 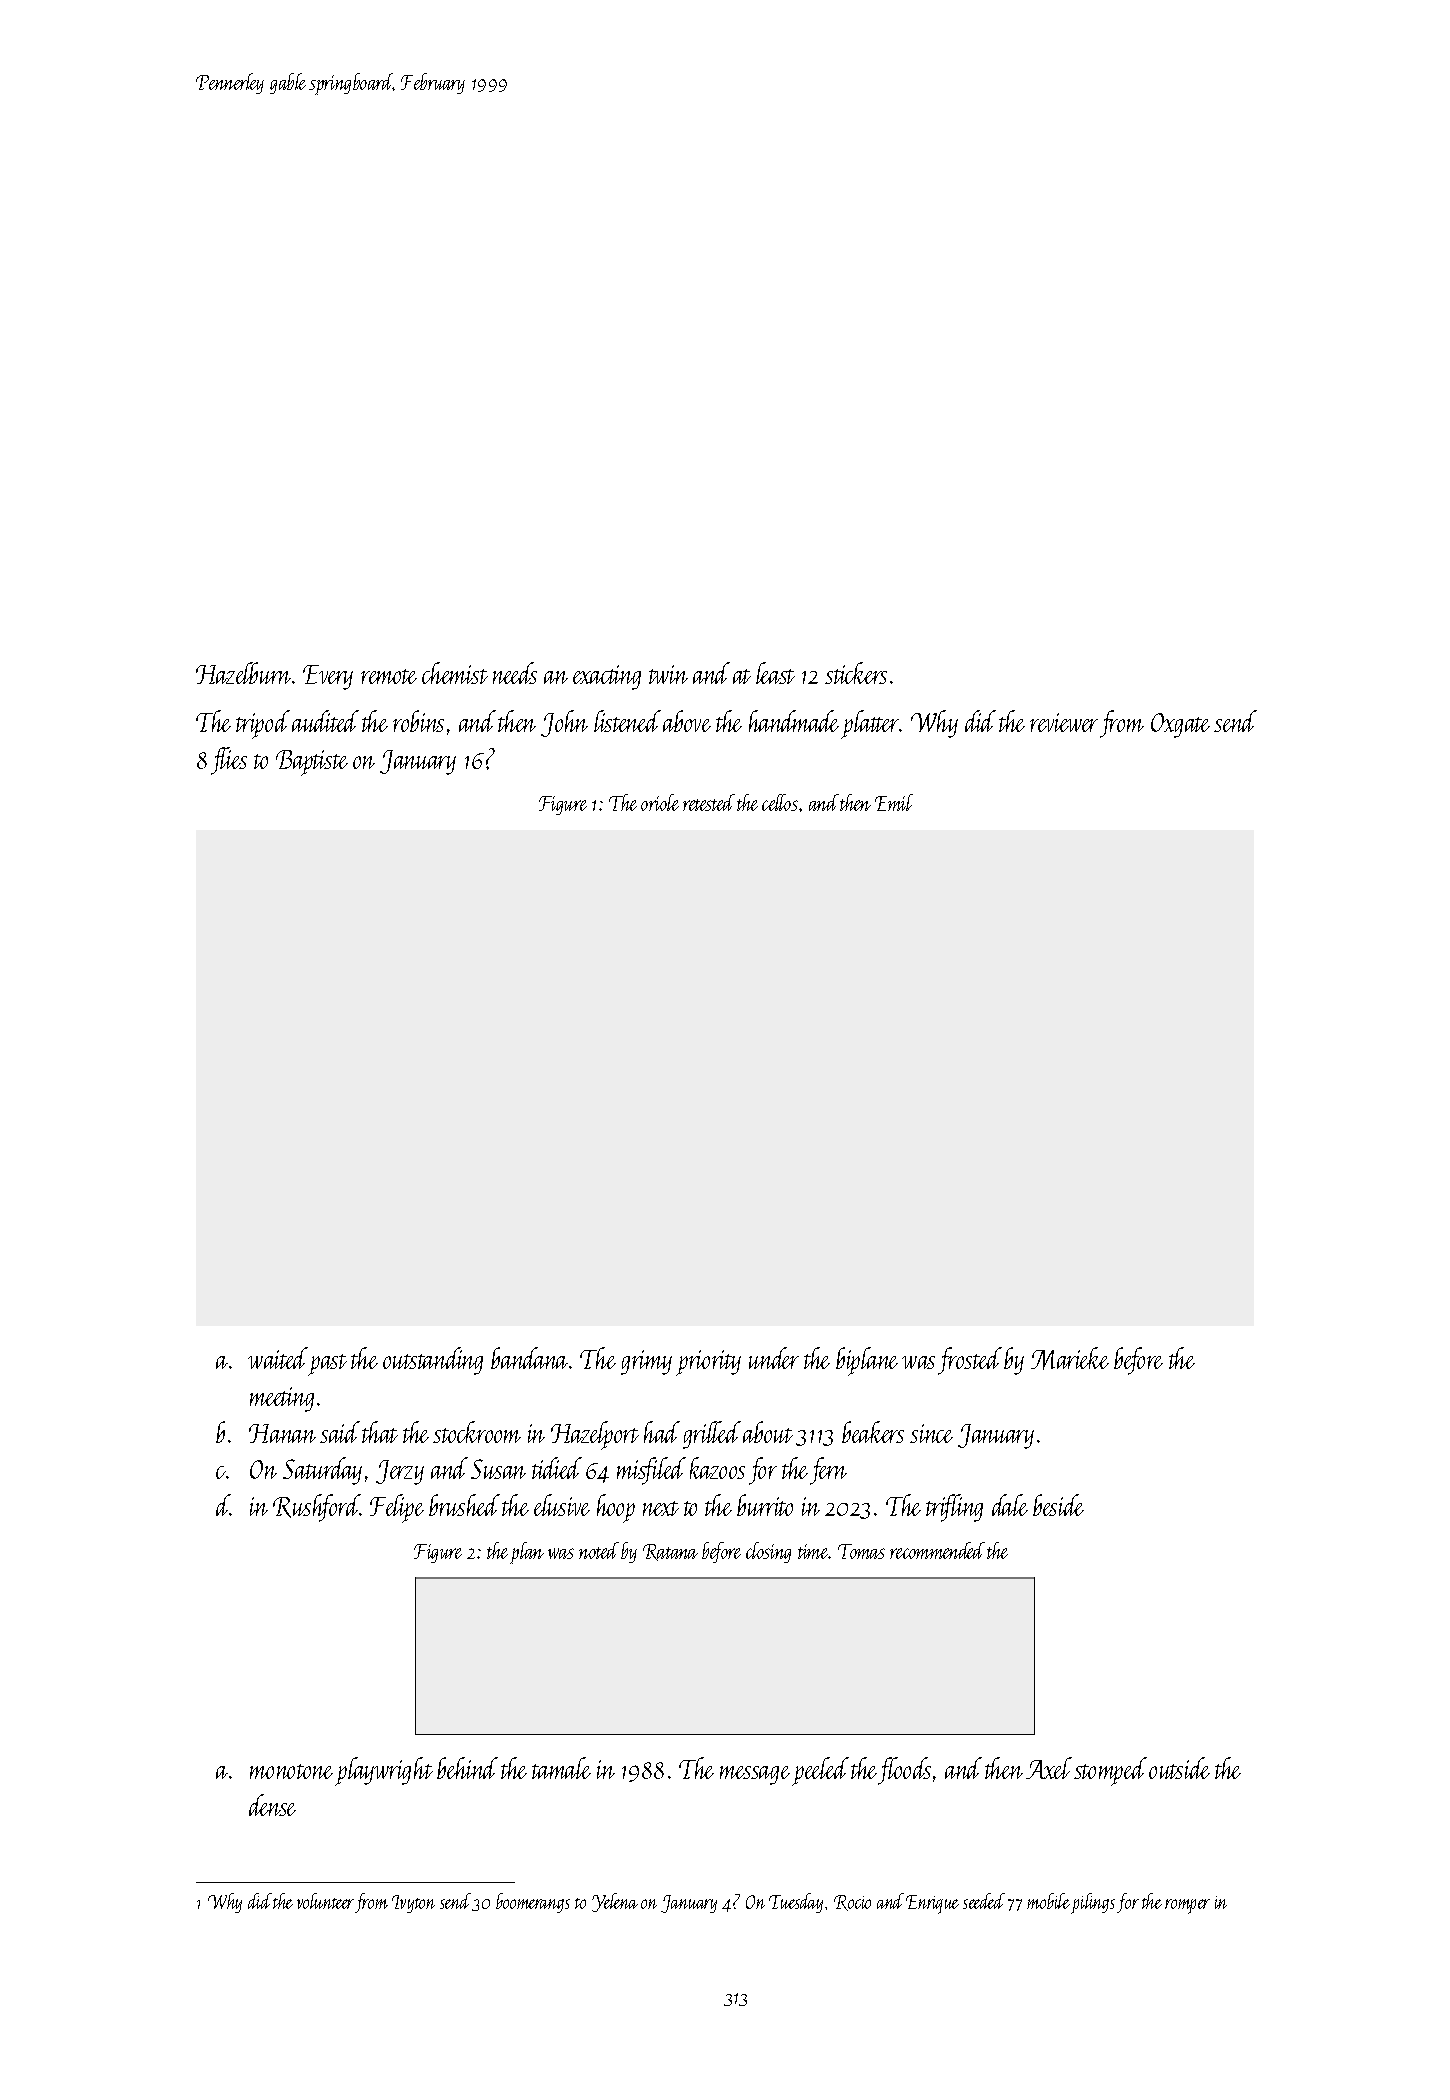 What do you see at coordinates (433, 1361) in the image?
I see `outstanding` at bounding box center [433, 1361].
